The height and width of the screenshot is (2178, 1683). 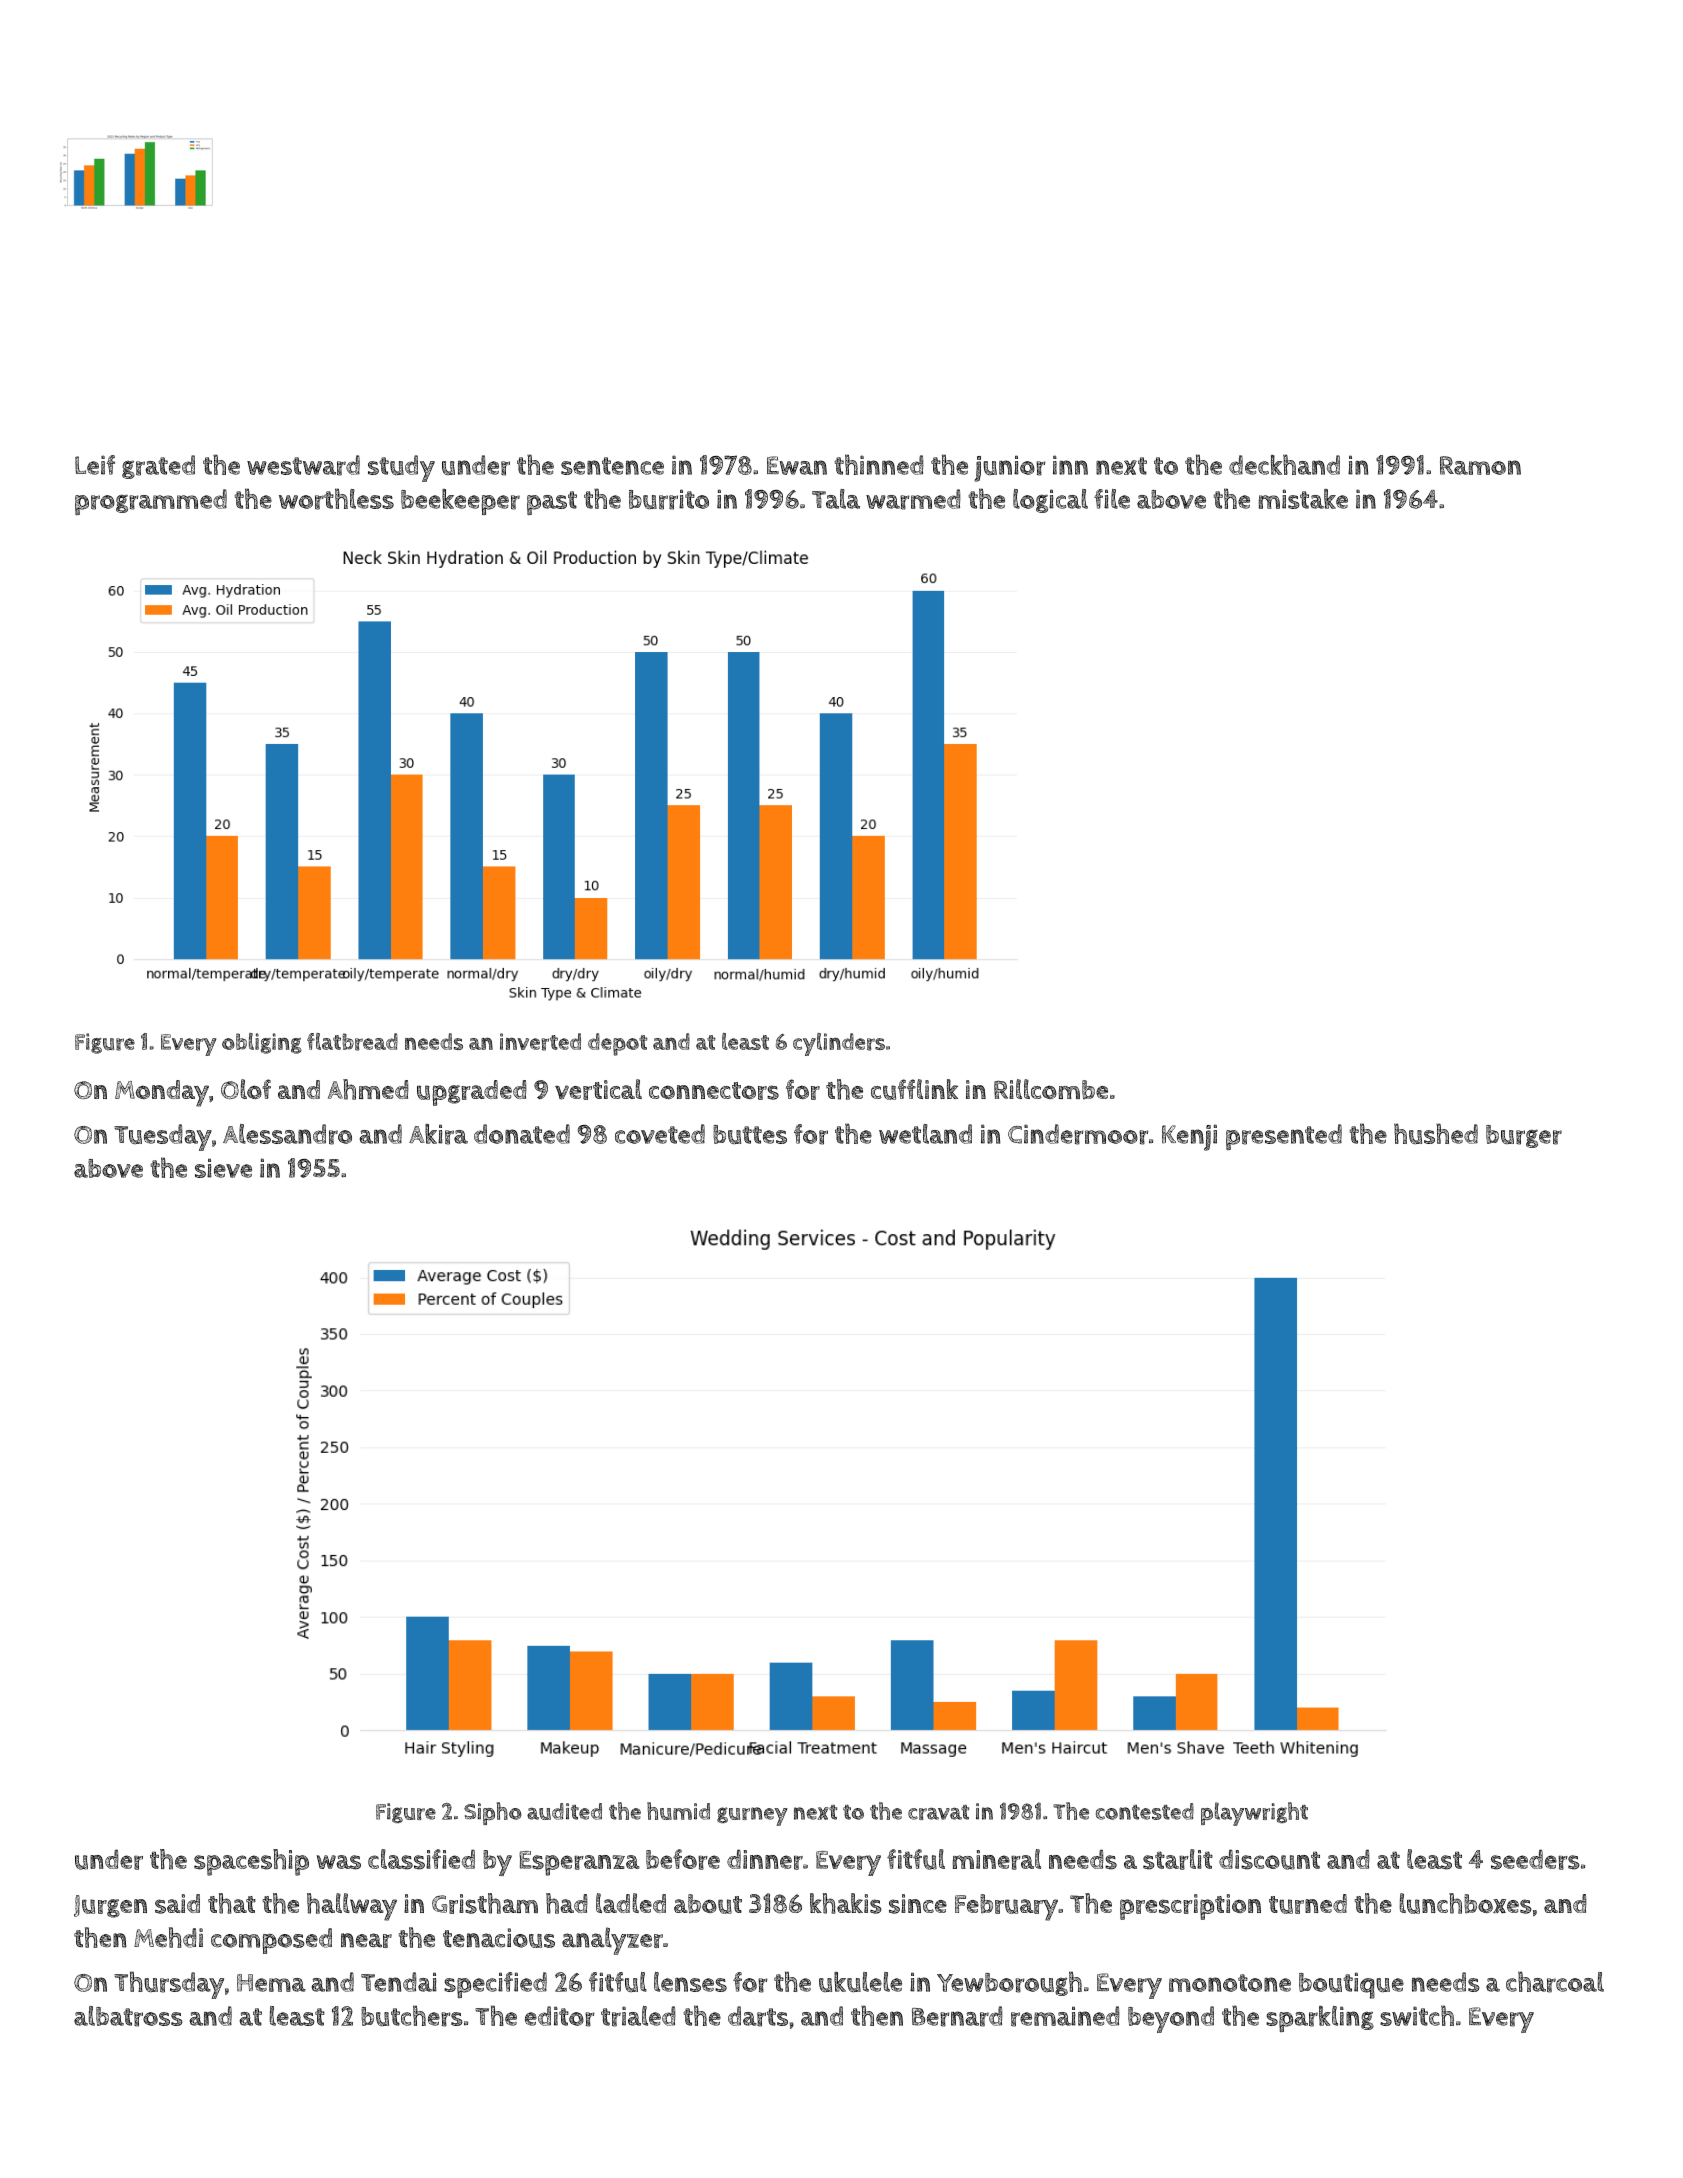 I want to click on cufflink, so click(x=914, y=1089).
